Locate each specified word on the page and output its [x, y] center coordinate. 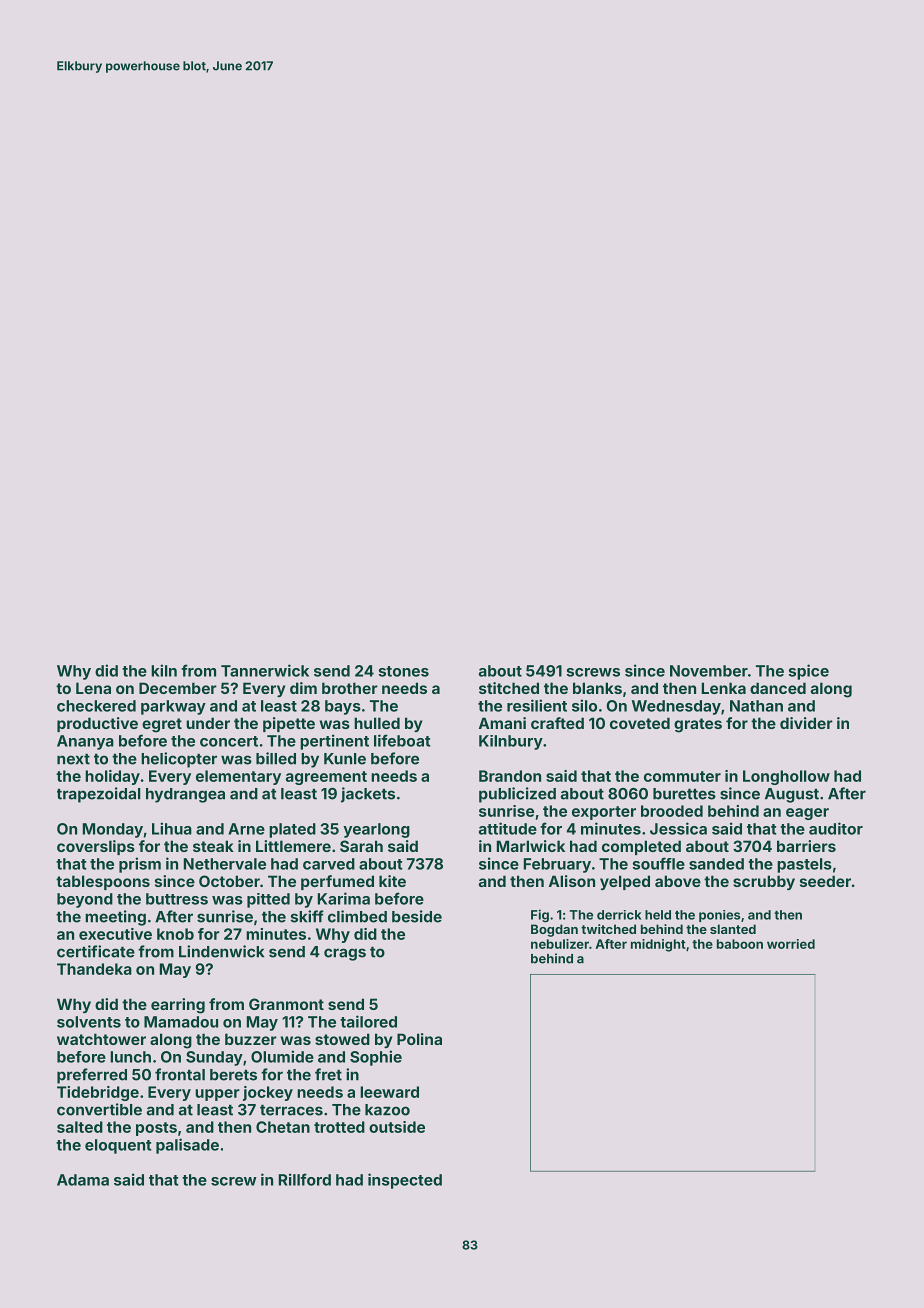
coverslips [96, 847]
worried [791, 944]
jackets [368, 795]
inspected [405, 1181]
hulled [377, 723]
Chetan [283, 1127]
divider [806, 723]
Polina [419, 1039]
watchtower [101, 1039]
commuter [682, 776]
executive [115, 934]
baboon [740, 944]
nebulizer [560, 944]
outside [397, 1127]
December [178, 688]
